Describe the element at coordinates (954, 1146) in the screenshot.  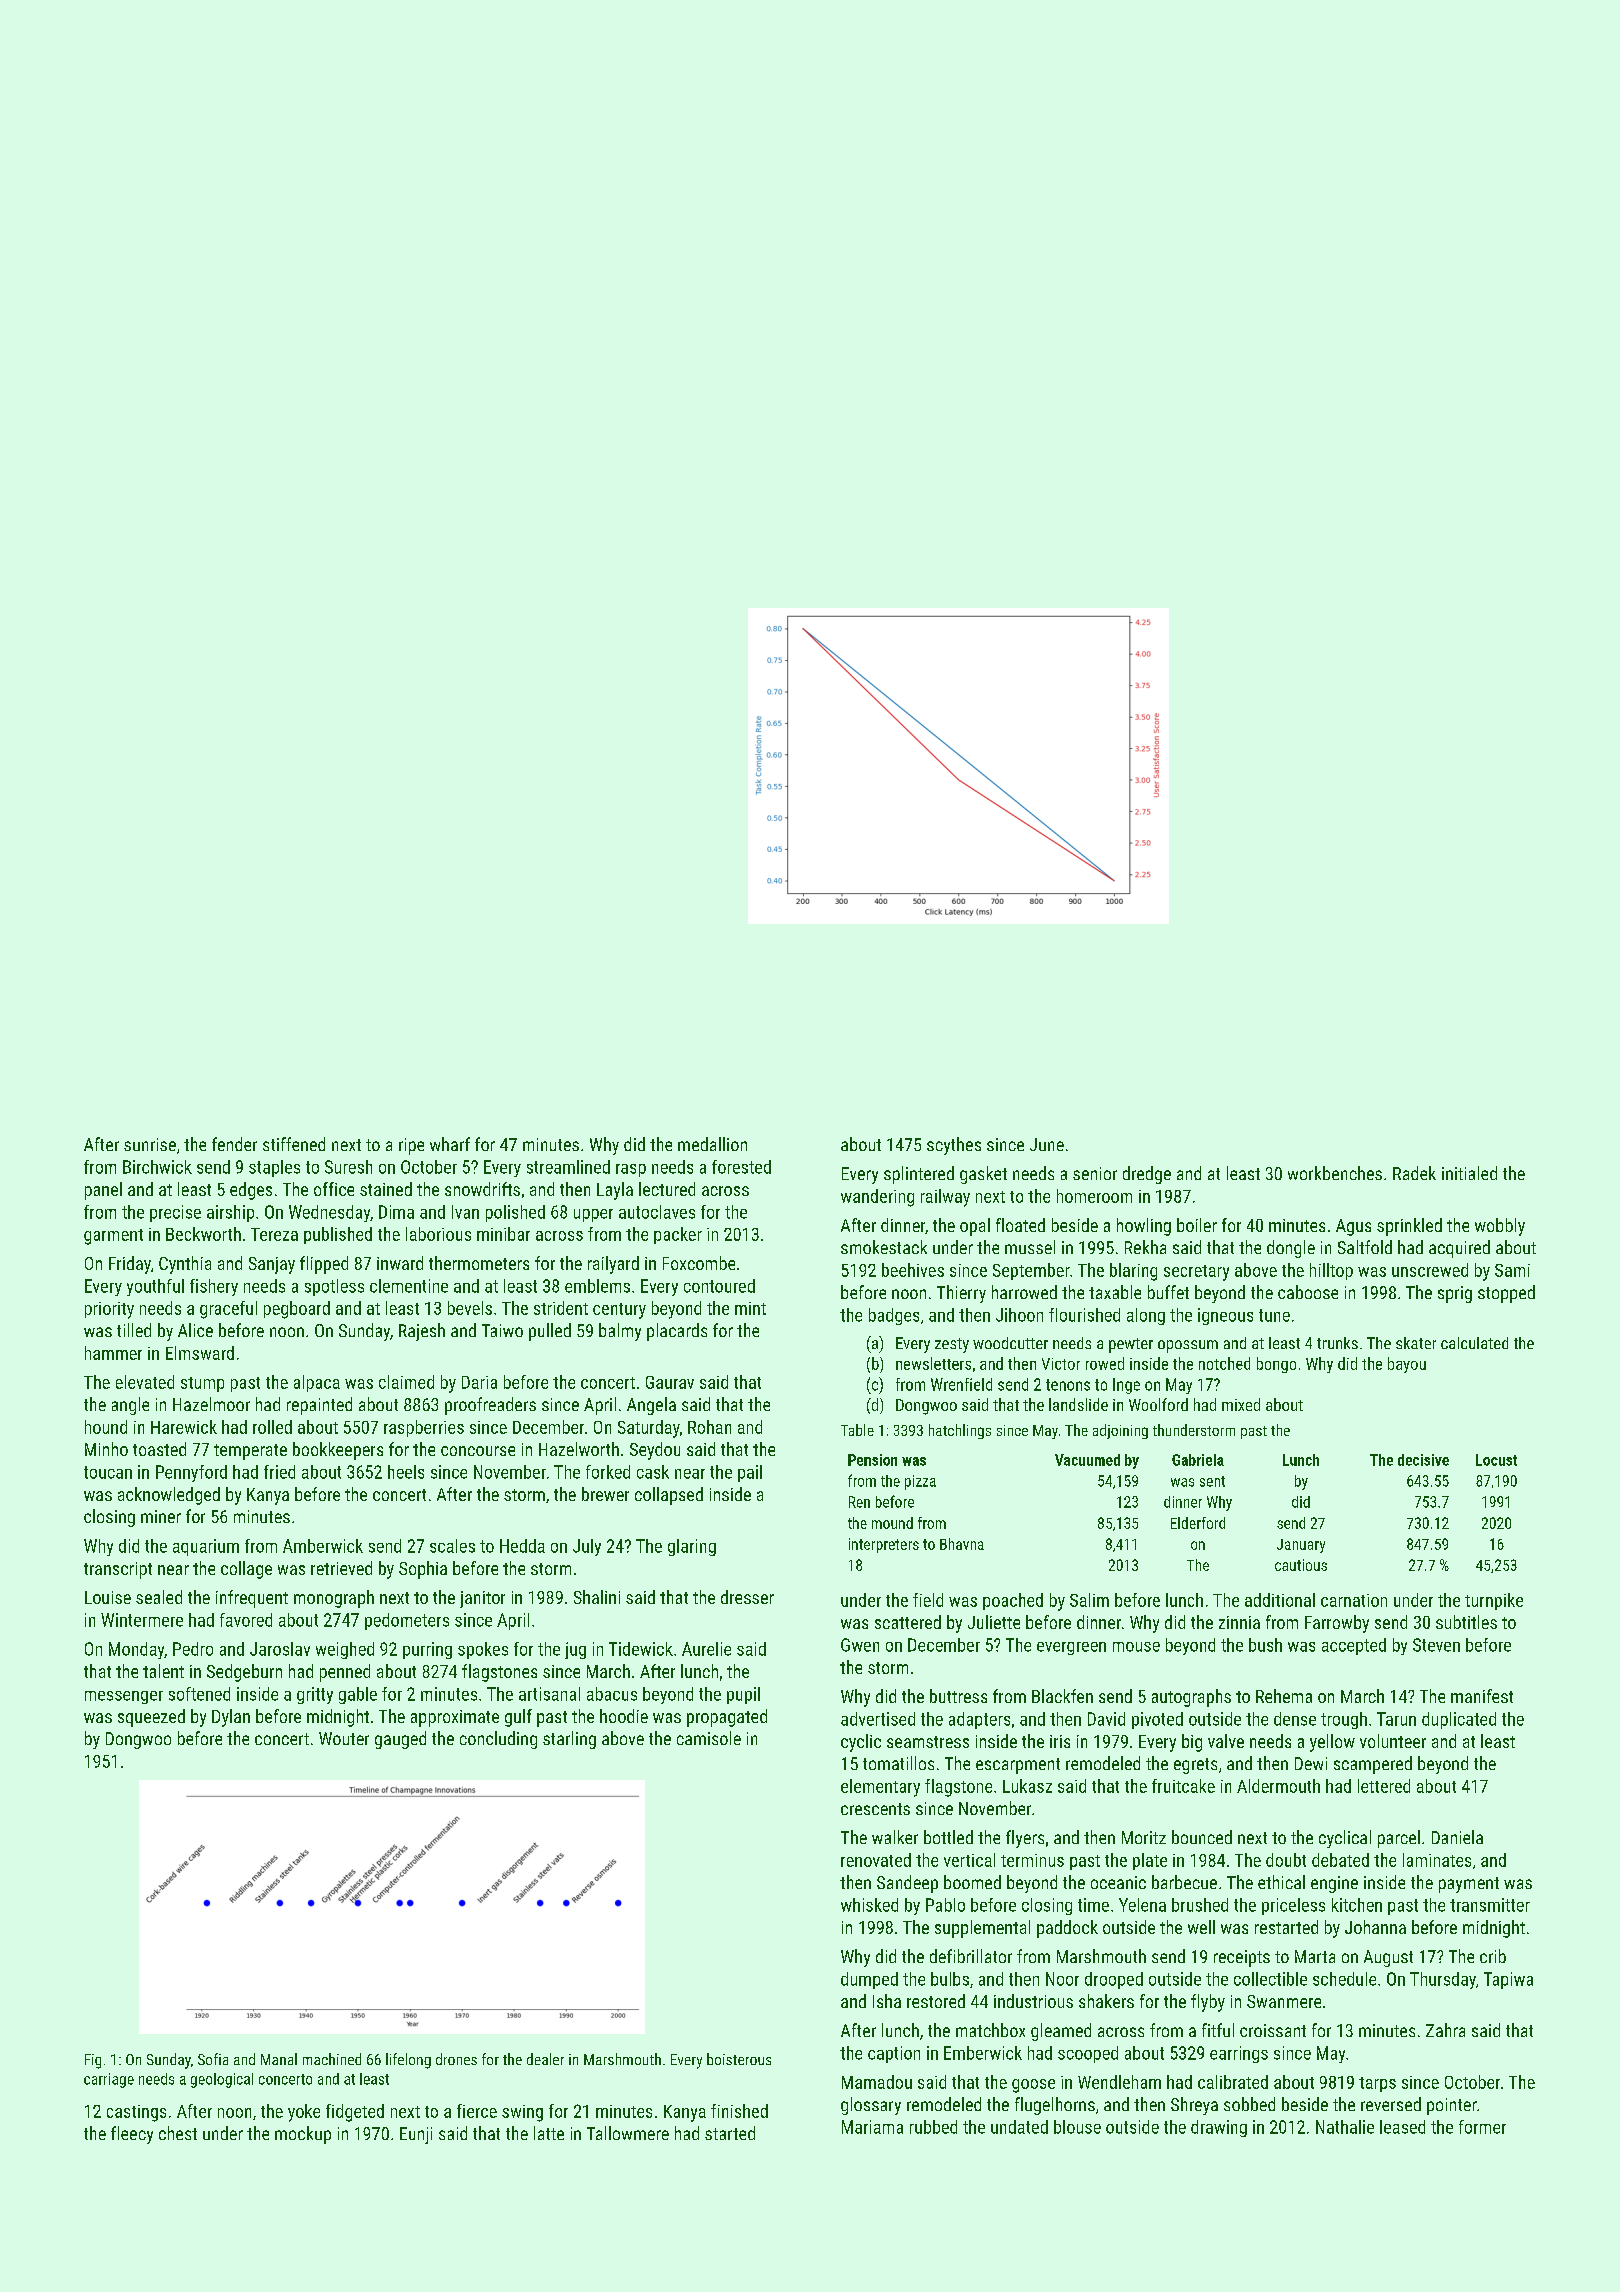
I see `scythes` at that location.
